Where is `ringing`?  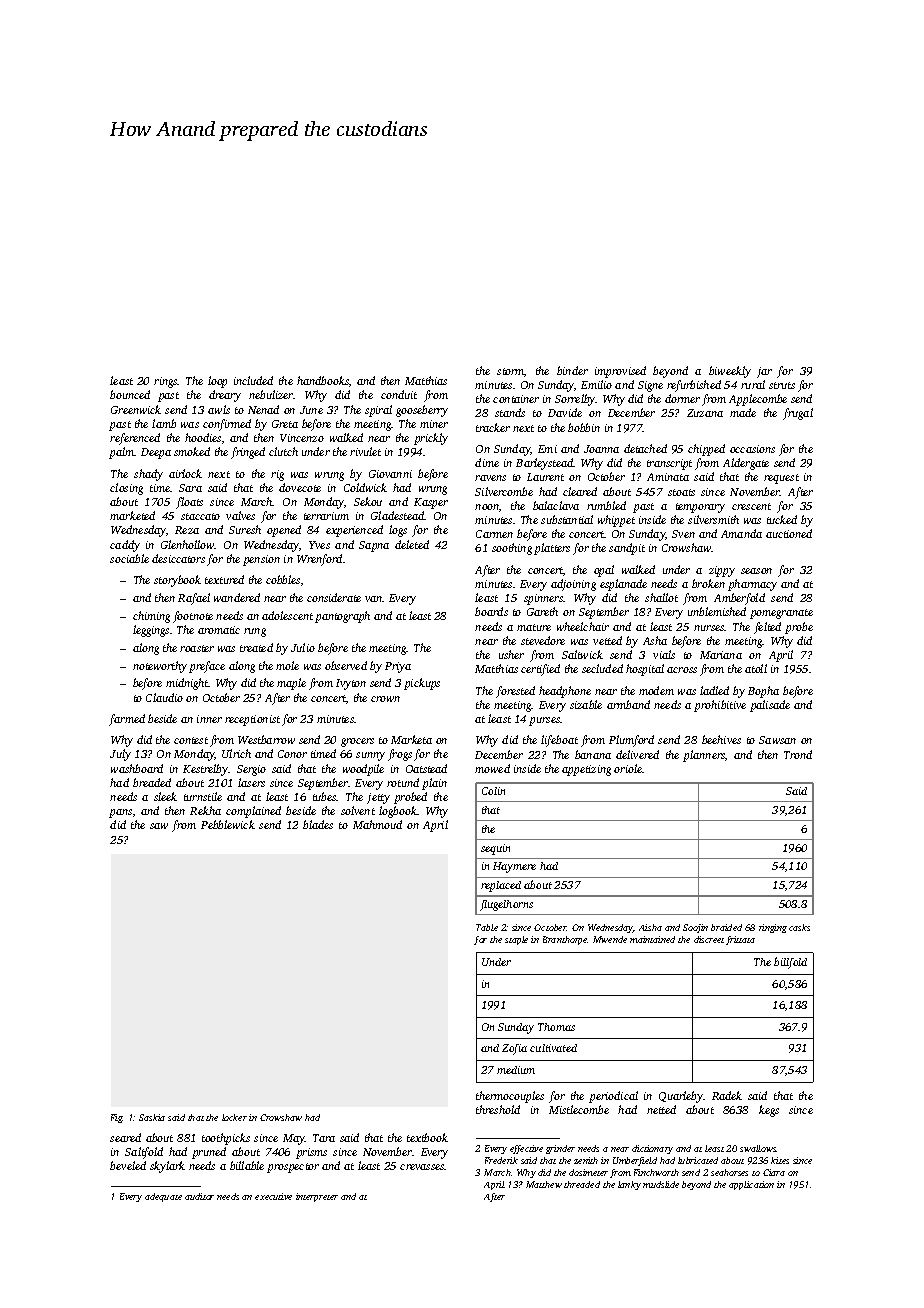 ringing is located at coordinates (773, 928).
